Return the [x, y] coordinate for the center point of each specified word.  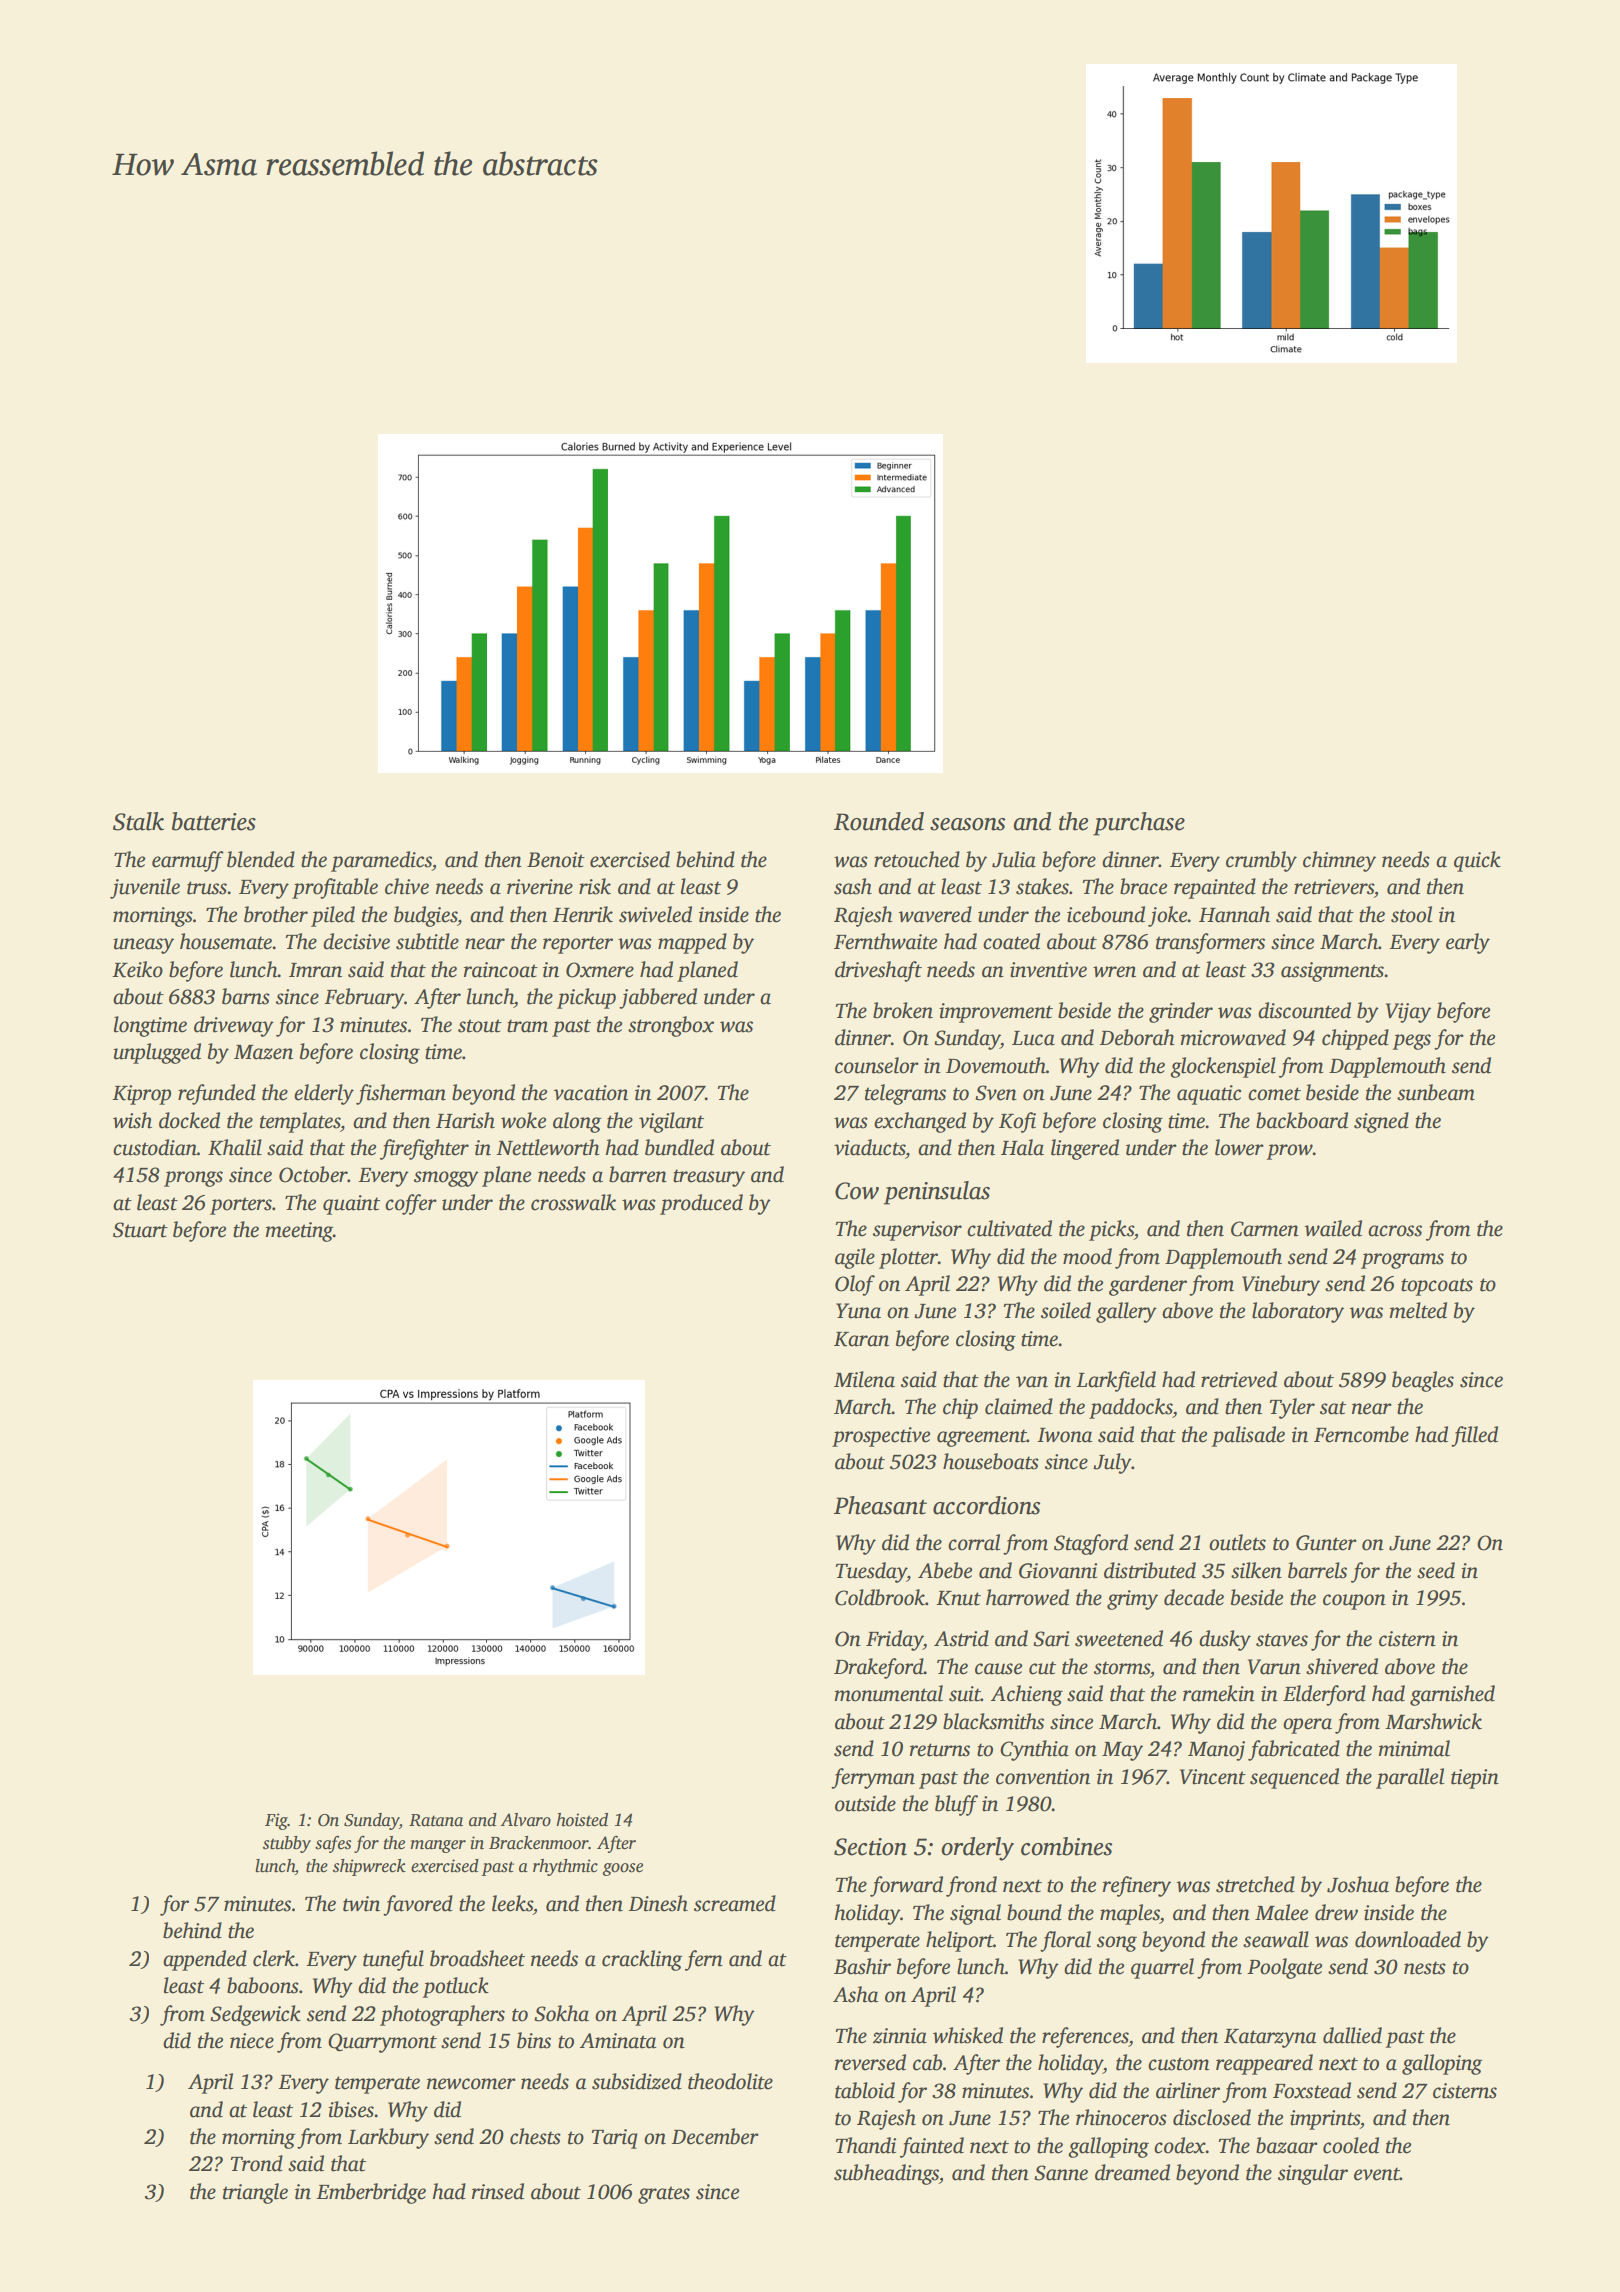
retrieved [1239, 1379]
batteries [214, 821]
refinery [1137, 1886]
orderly [977, 1849]
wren [1114, 972]
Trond [257, 2163]
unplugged [157, 1053]
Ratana [436, 1820]
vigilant [671, 1122]
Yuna [858, 1311]
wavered [935, 914]
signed [1381, 1122]
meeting [299, 1232]
